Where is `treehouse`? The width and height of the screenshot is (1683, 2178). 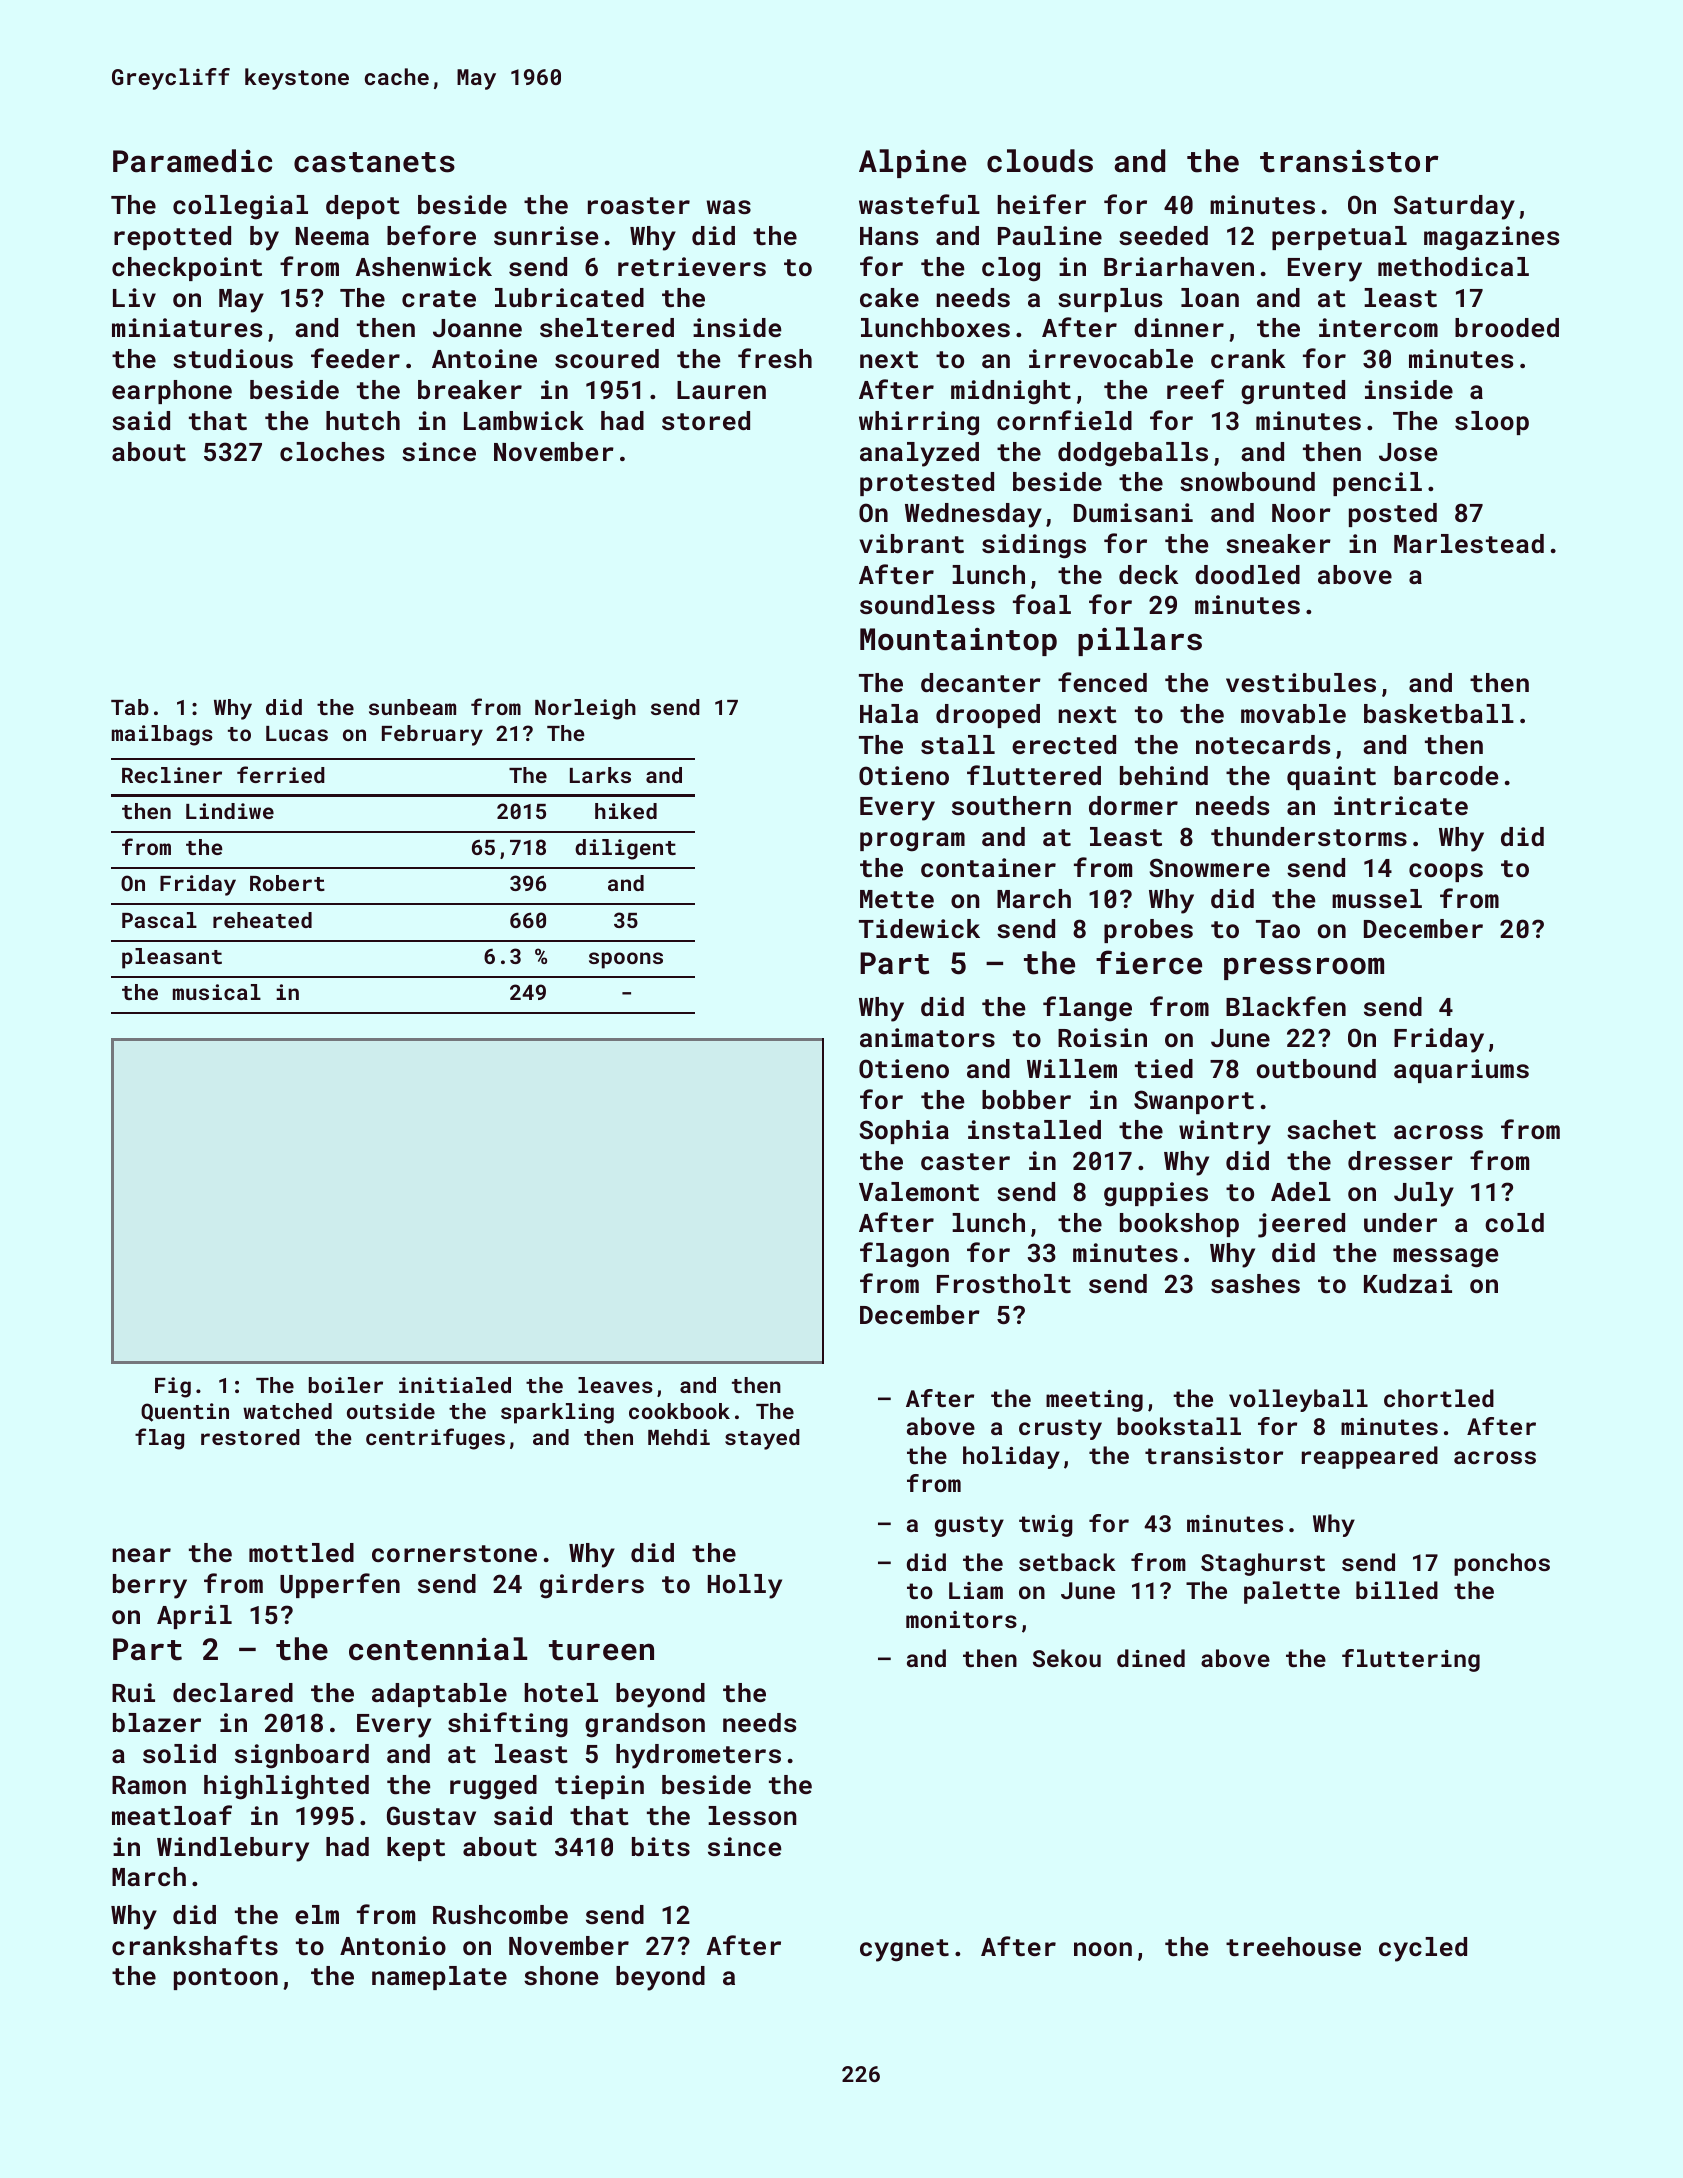
treehouse is located at coordinates (1293, 1946).
